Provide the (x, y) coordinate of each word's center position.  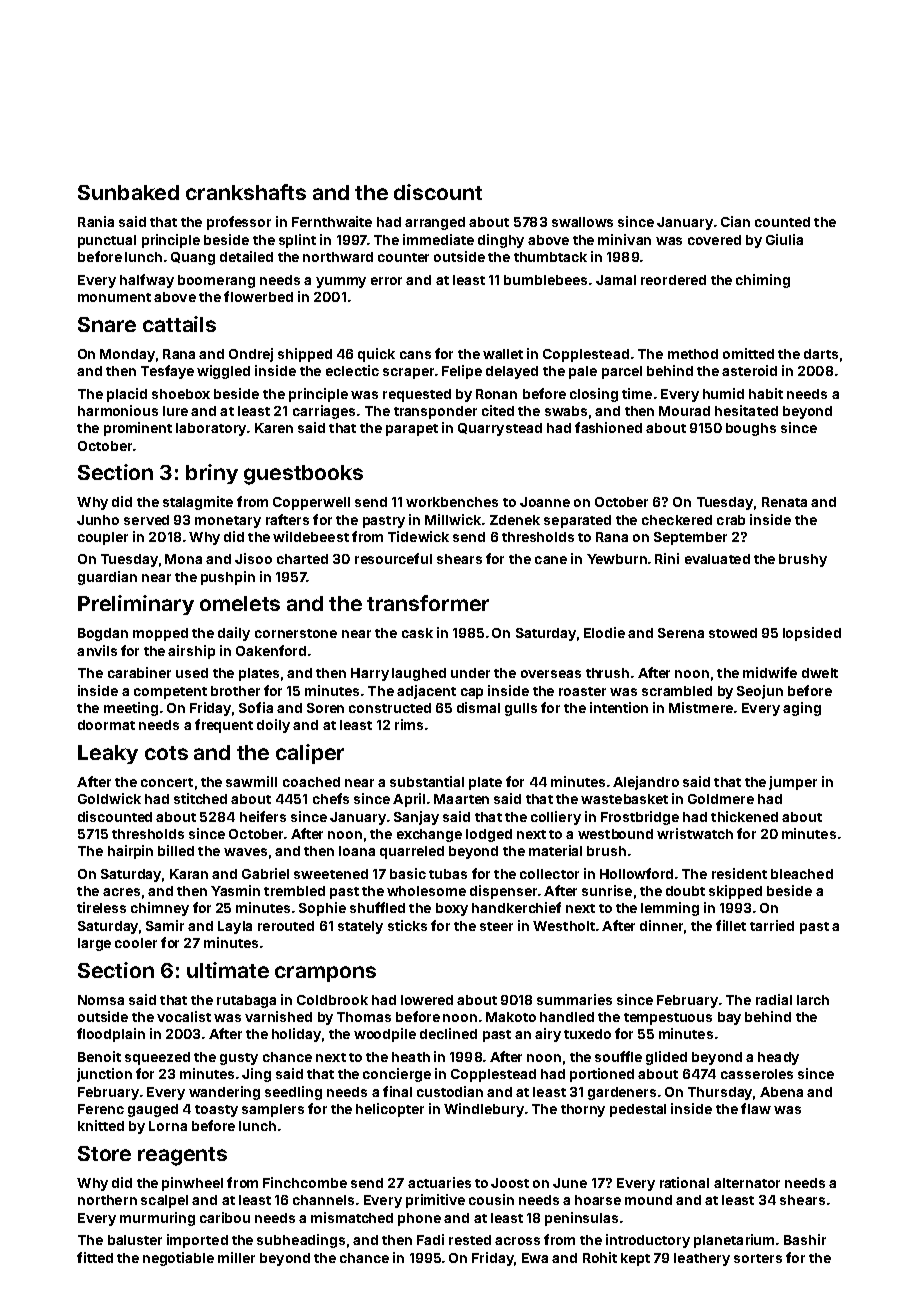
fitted (95, 1257)
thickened (744, 816)
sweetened (331, 874)
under (470, 673)
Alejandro (646, 783)
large (94, 944)
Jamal (616, 280)
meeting (131, 709)
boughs (751, 429)
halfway (147, 281)
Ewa (535, 1258)
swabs (566, 411)
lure (175, 411)
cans (415, 355)
